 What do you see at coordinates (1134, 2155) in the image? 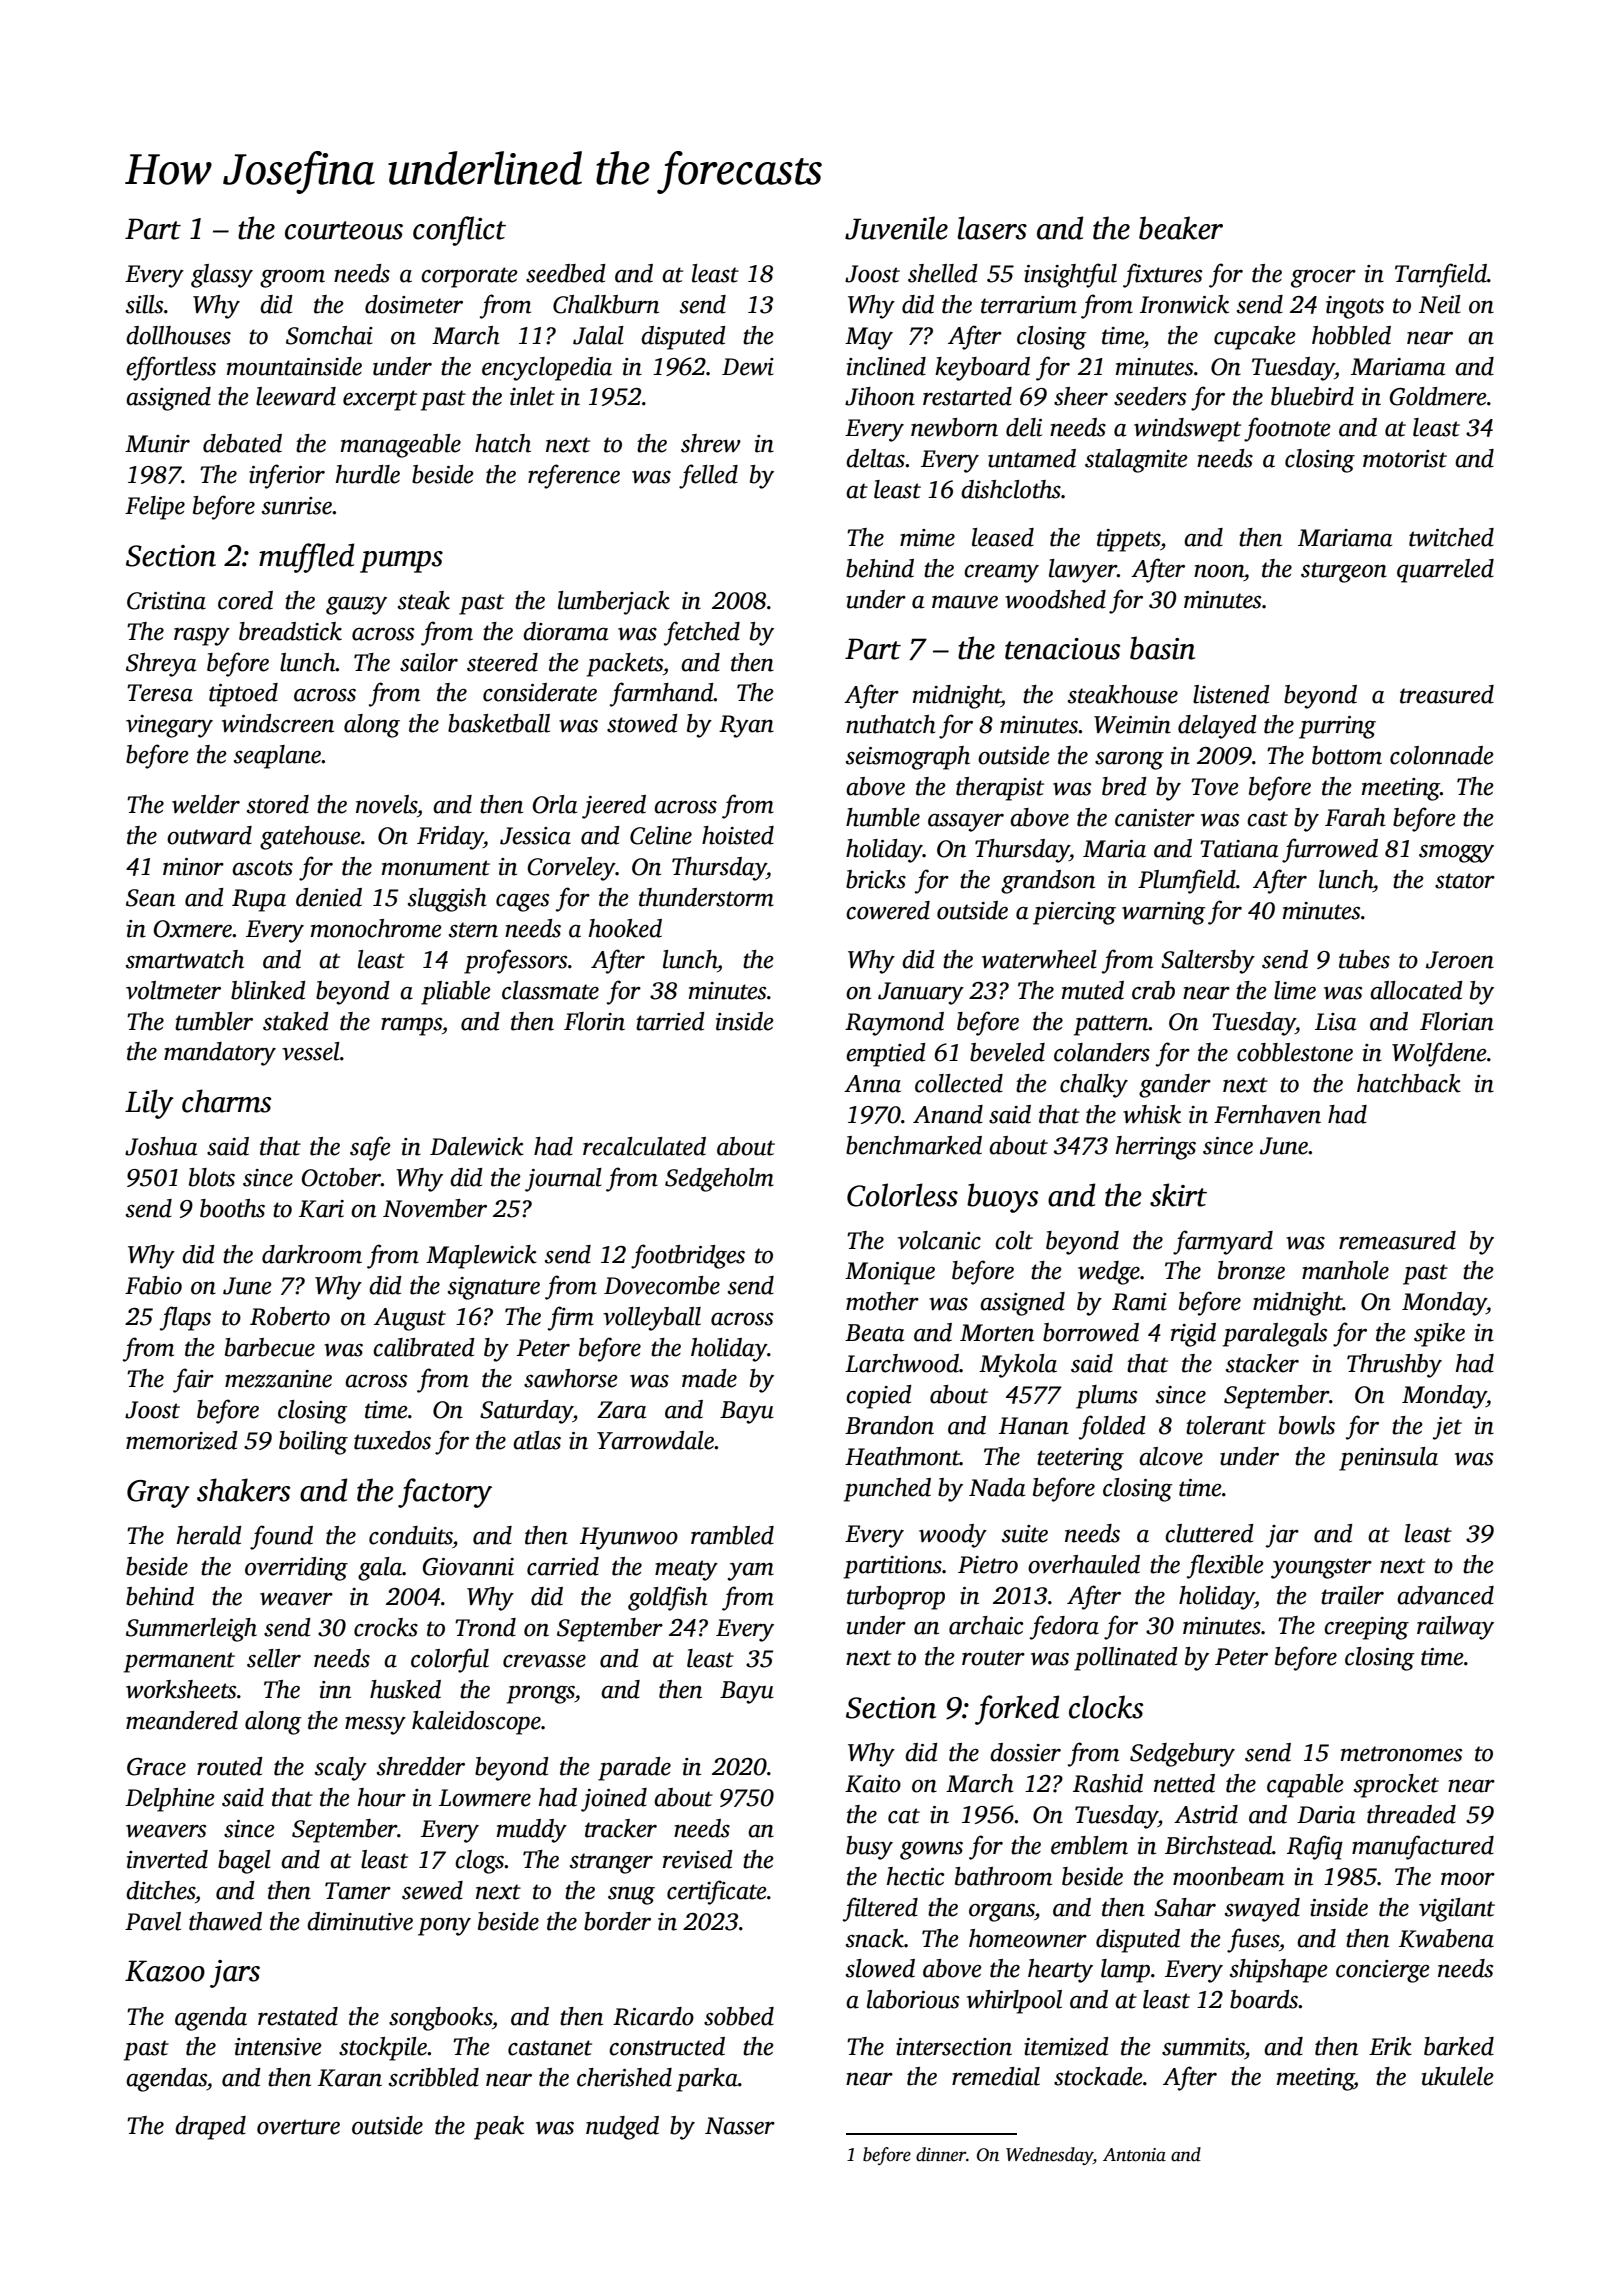
I see `Antonia` at bounding box center [1134, 2155].
